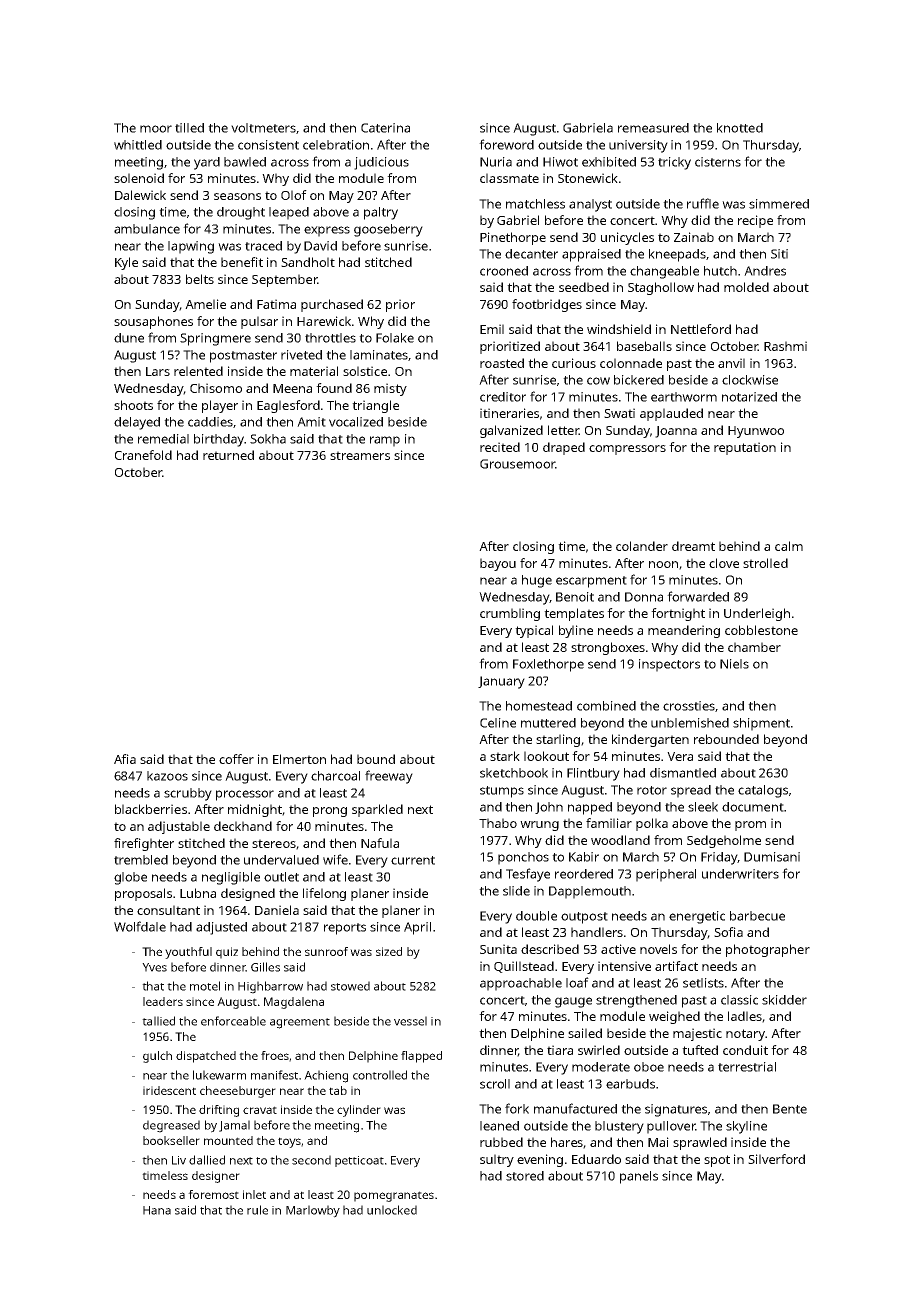 This screenshot has height=1308, width=924. Describe the element at coordinates (757, 916) in the screenshot. I see `barbecue` at that location.
